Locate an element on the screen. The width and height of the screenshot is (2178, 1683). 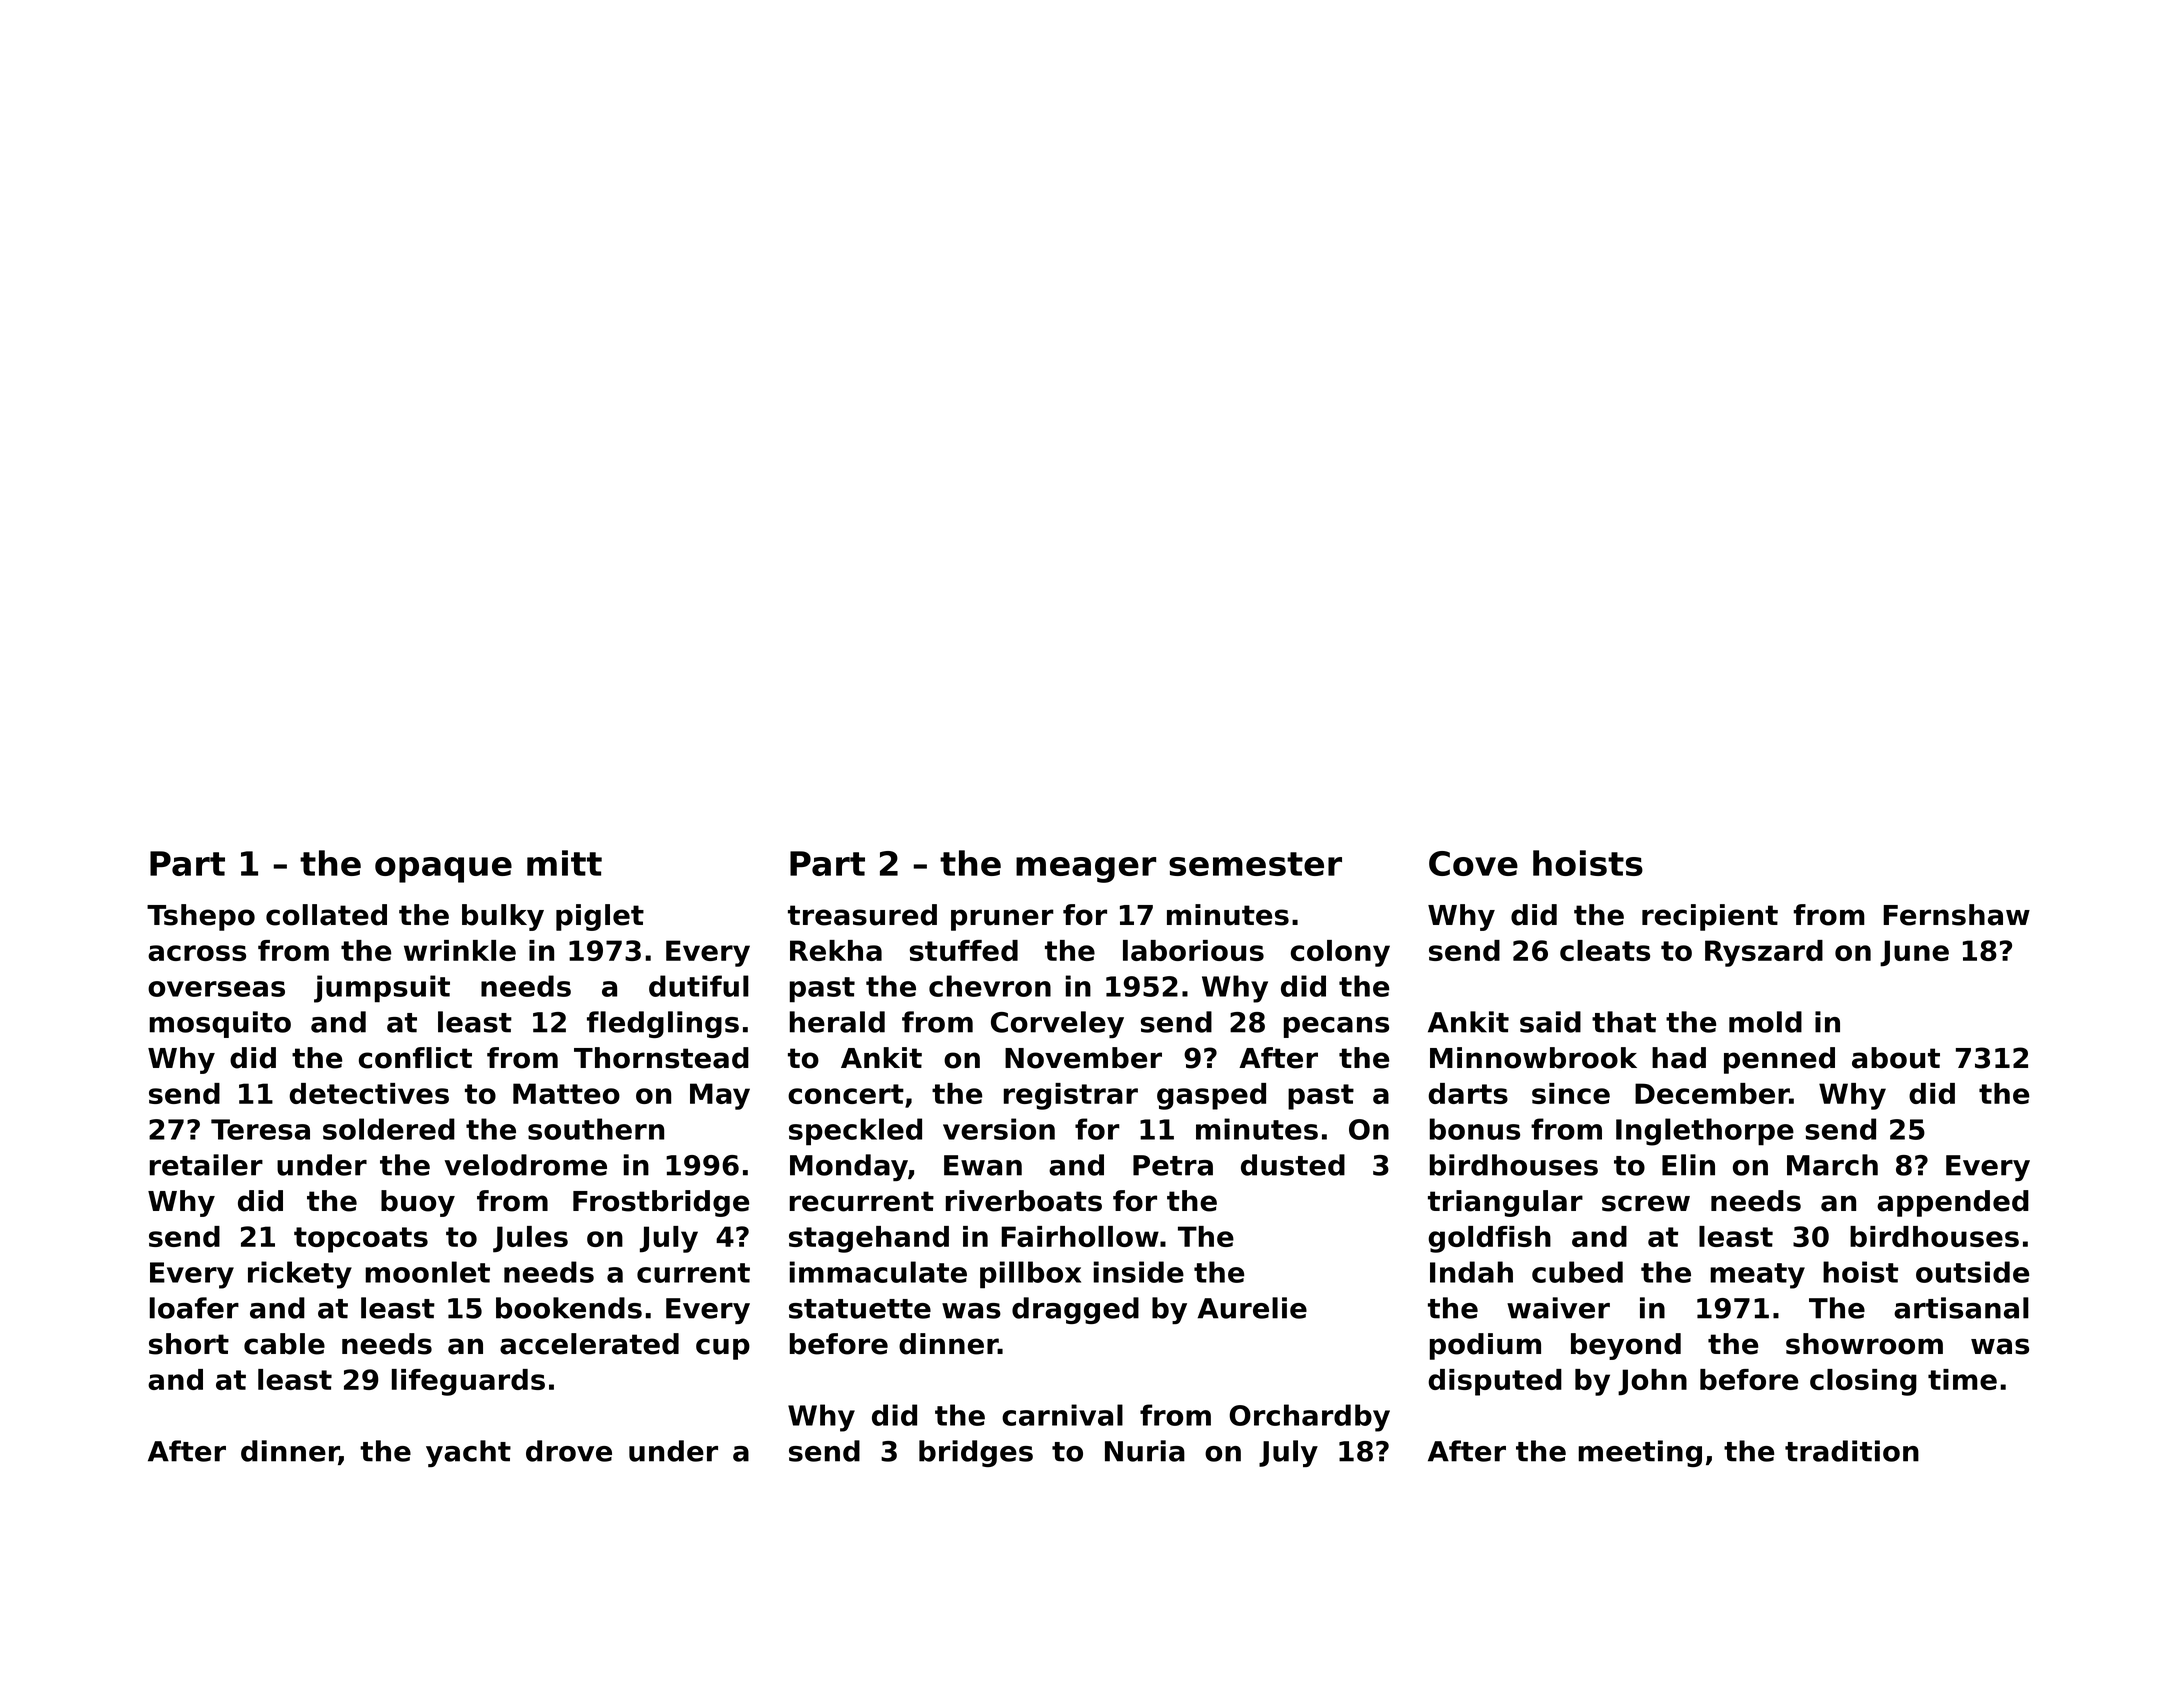
Teresa is located at coordinates (260, 1129).
